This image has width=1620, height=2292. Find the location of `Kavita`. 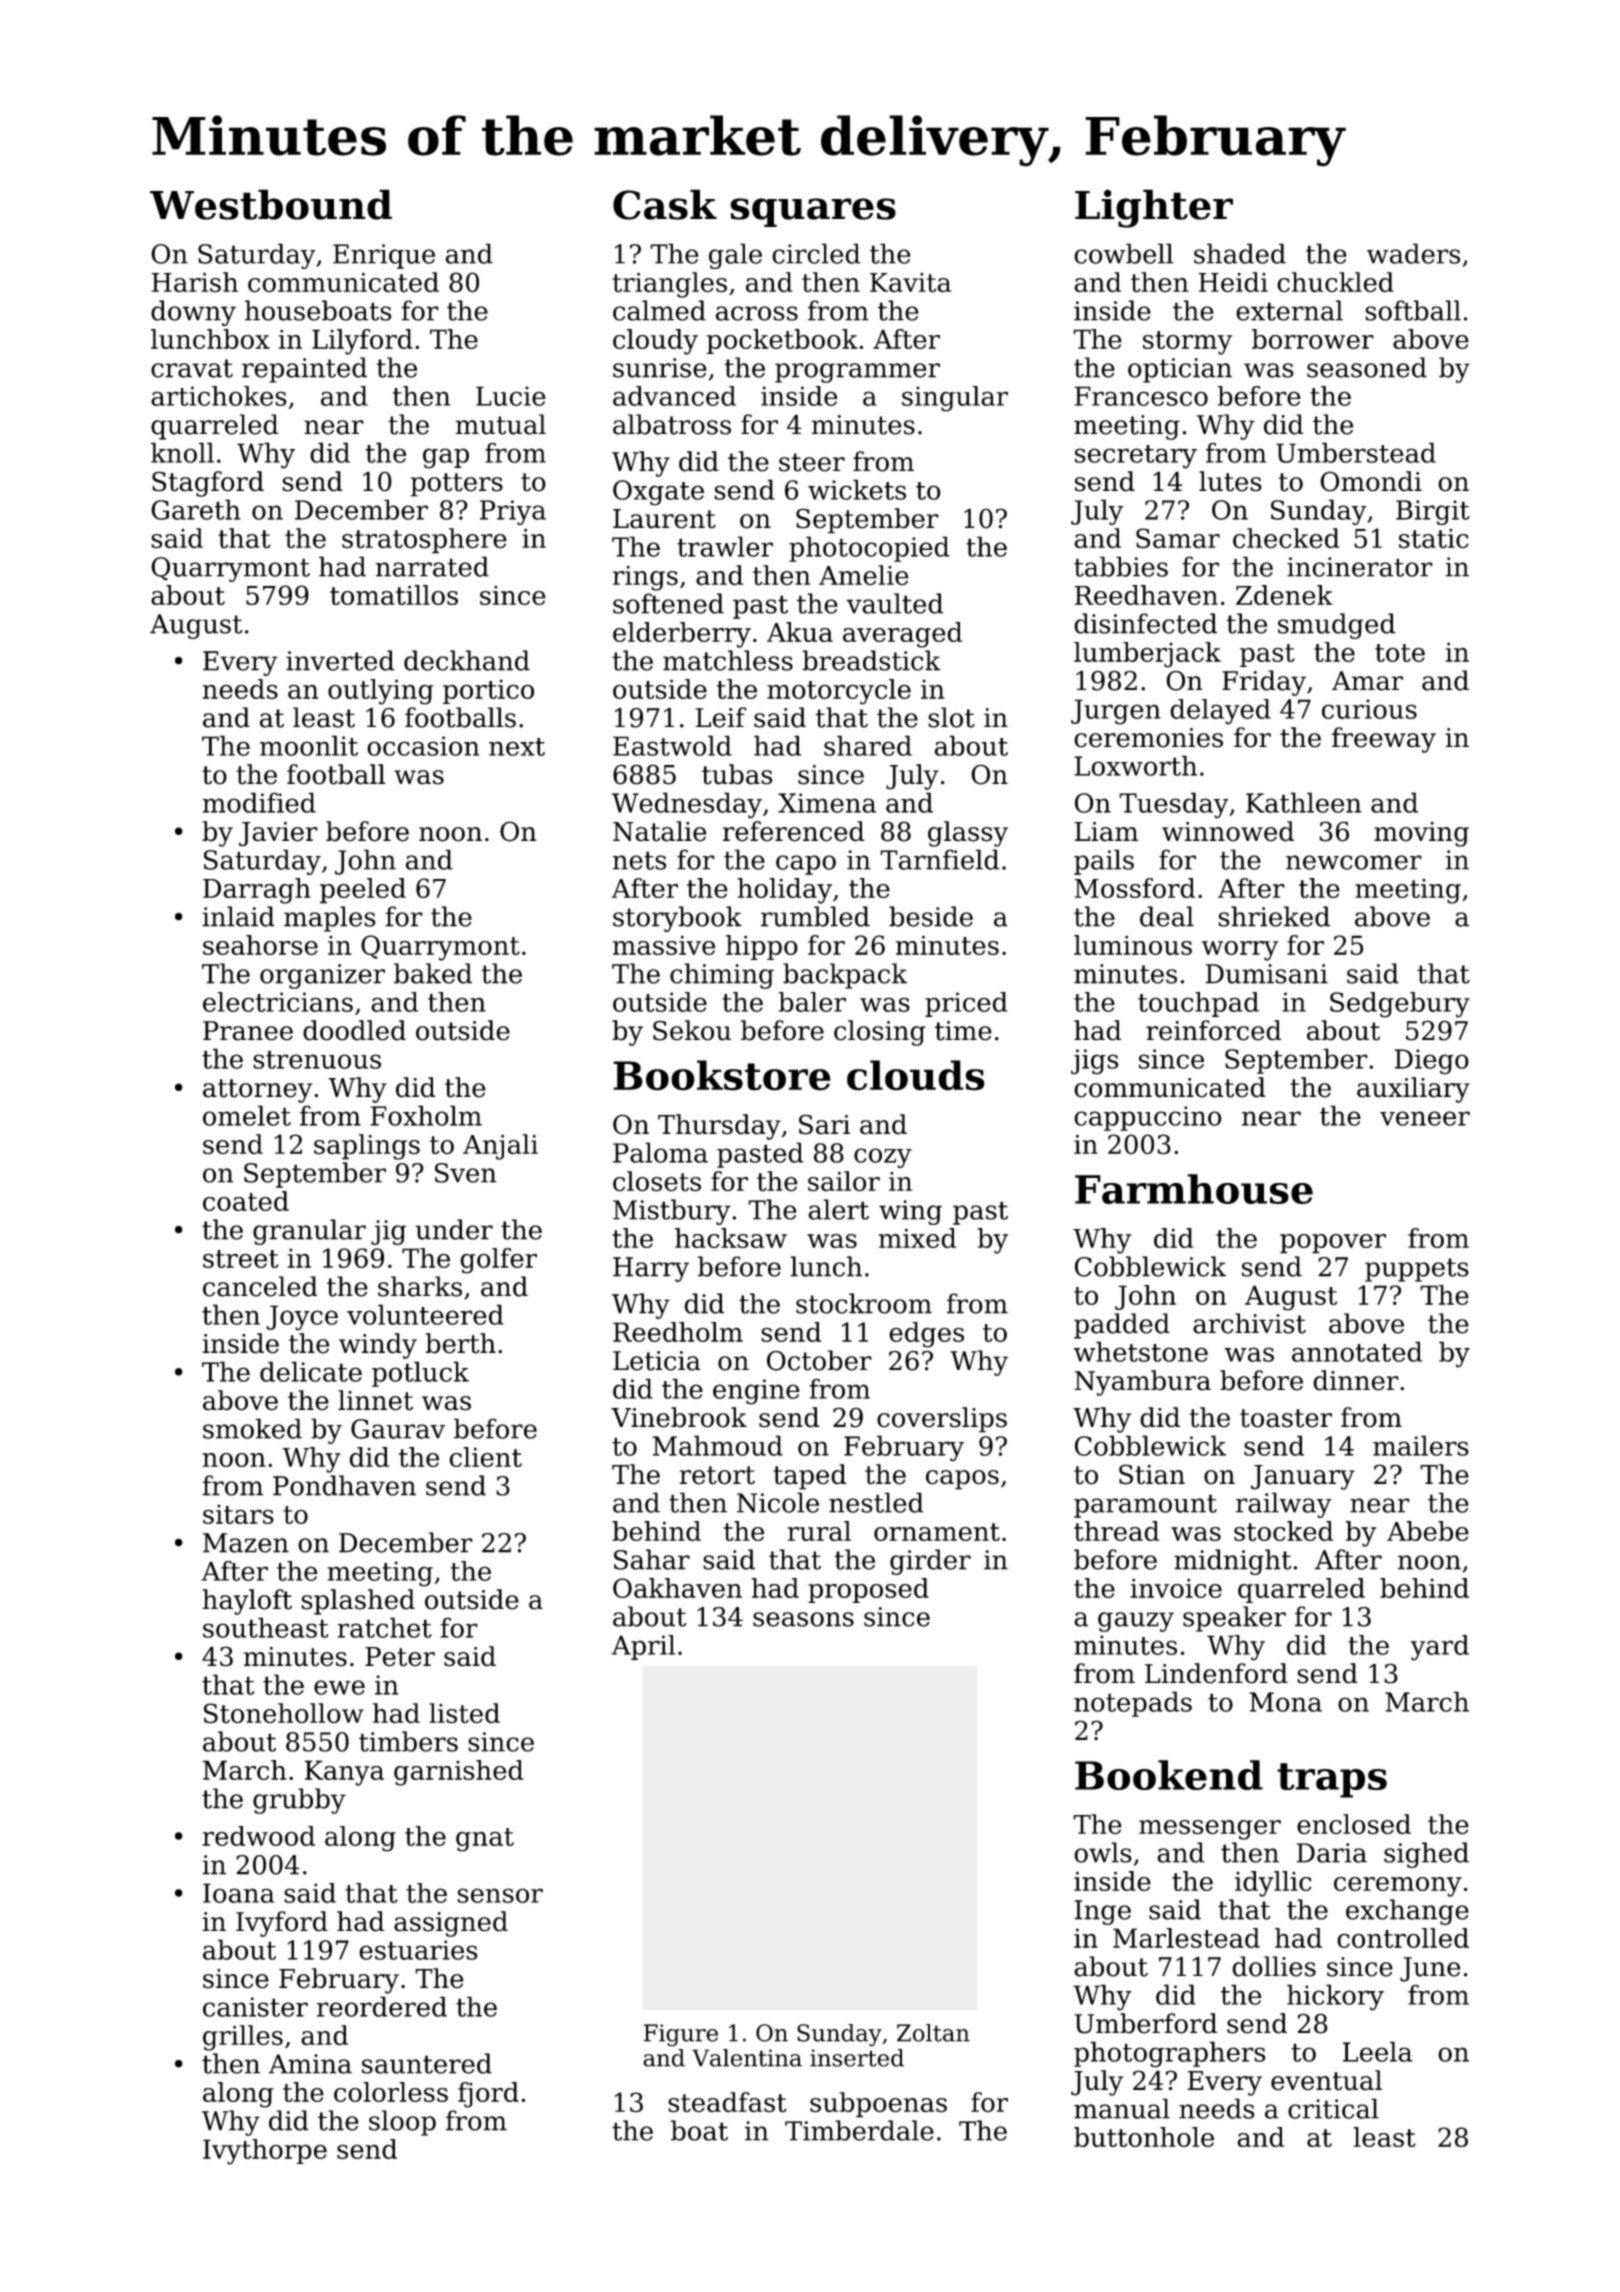

Kavita is located at coordinates (910, 283).
